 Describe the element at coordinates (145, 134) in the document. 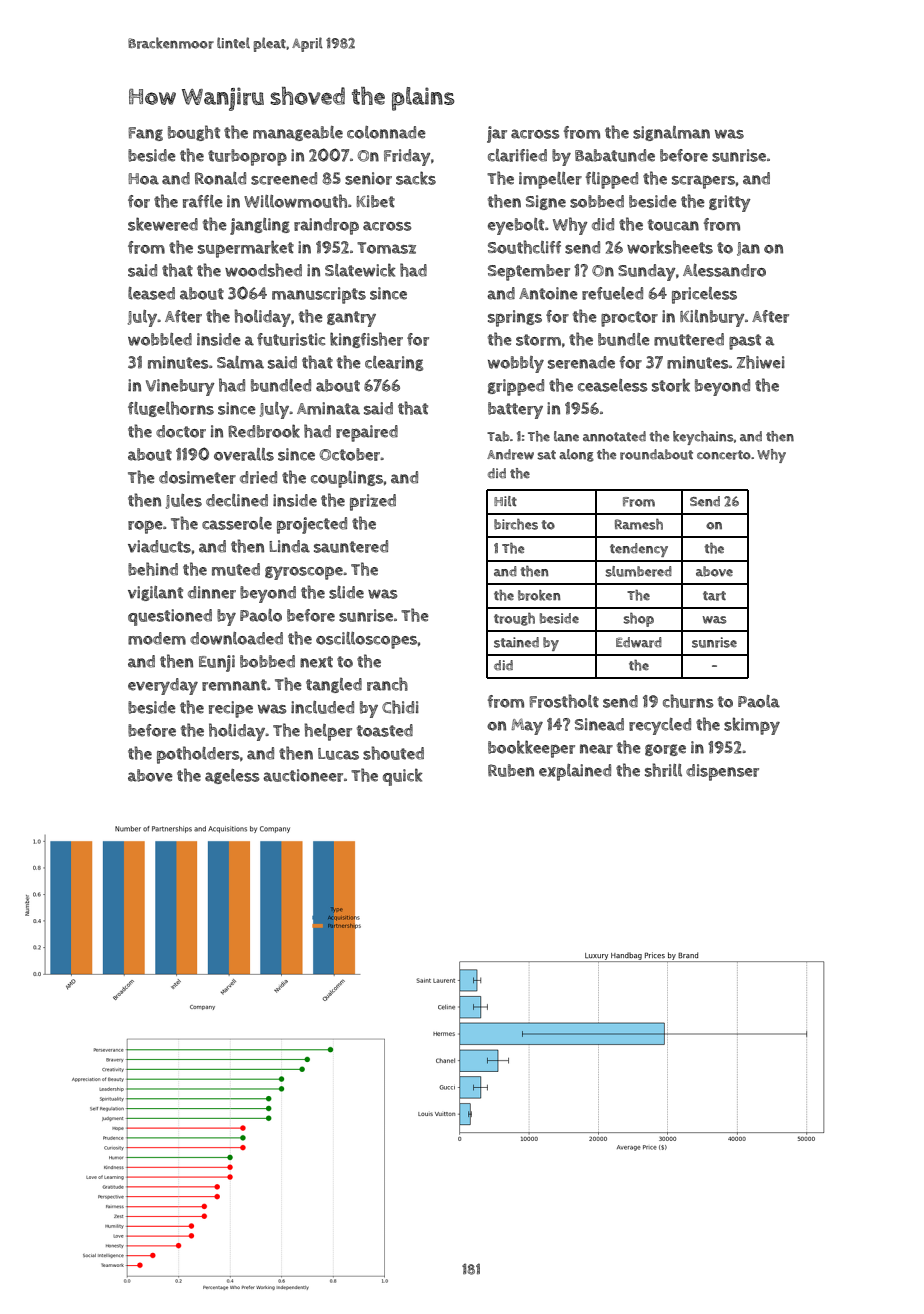

I see `Fang` at that location.
